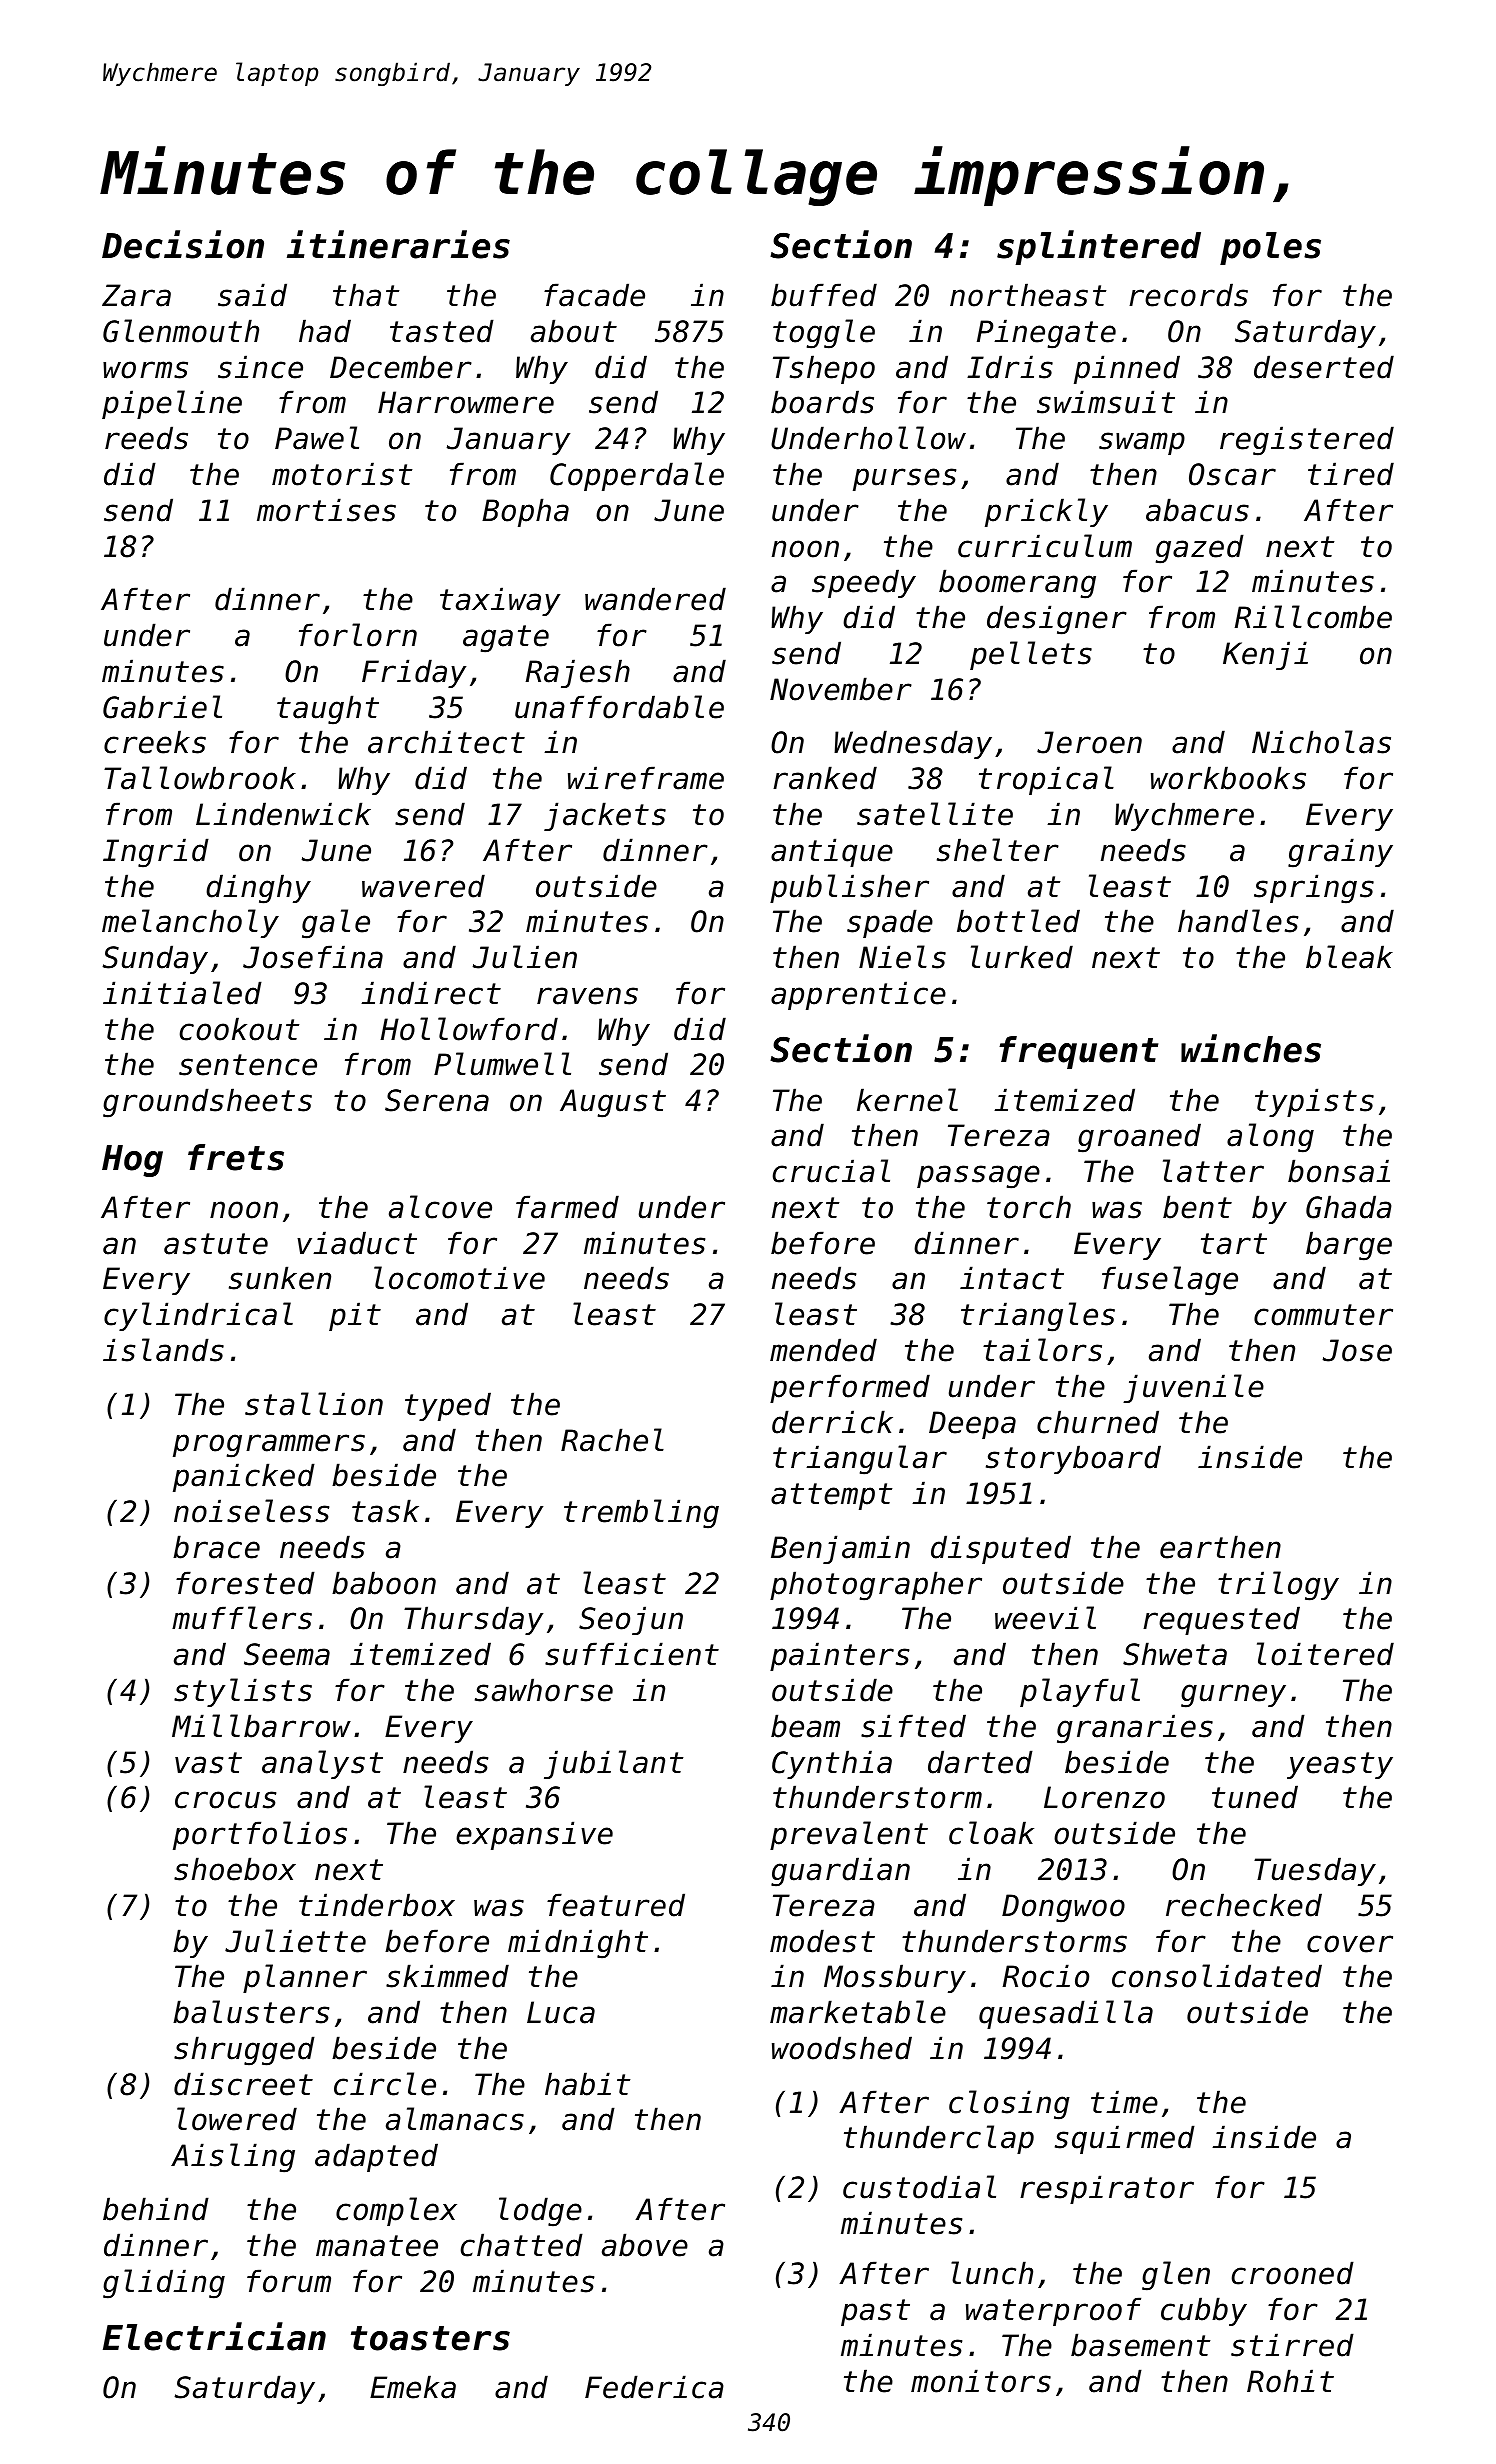 This image has width=1496, height=2464. What do you see at coordinates (1340, 1765) in the image?
I see `yeasty` at bounding box center [1340, 1765].
